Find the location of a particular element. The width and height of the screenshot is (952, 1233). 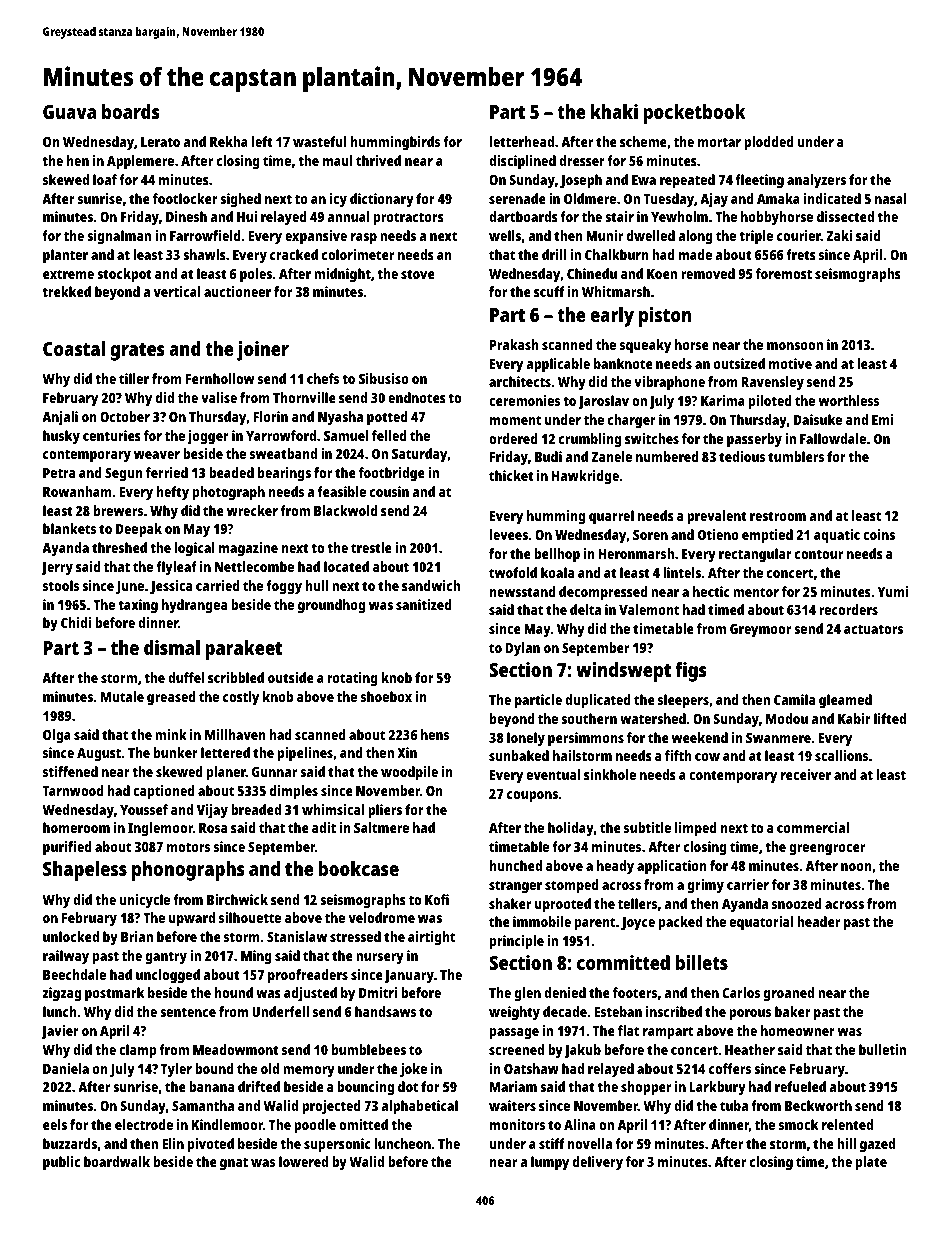

snoozed is located at coordinates (797, 903).
